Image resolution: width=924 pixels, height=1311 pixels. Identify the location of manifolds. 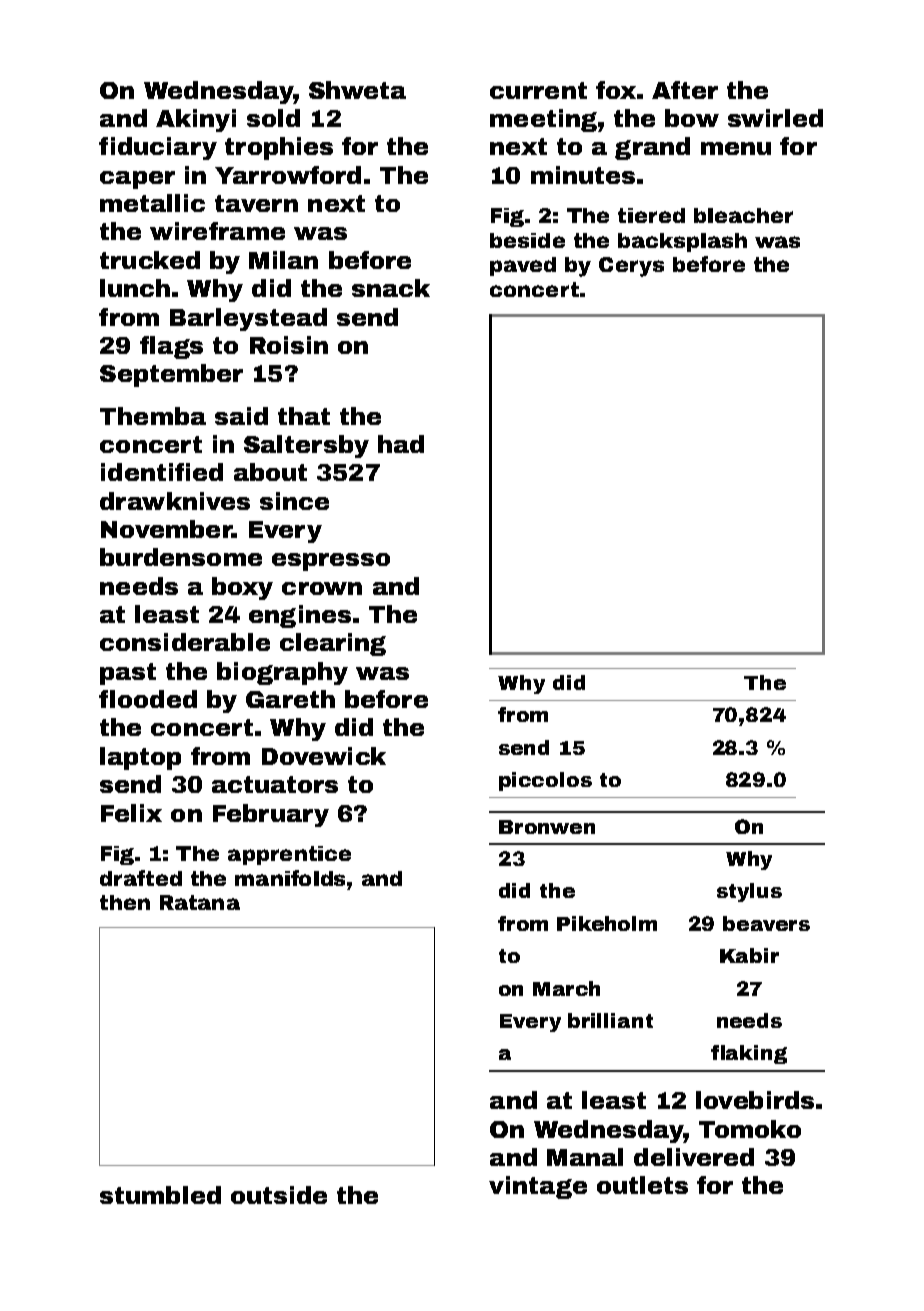
(290, 878).
